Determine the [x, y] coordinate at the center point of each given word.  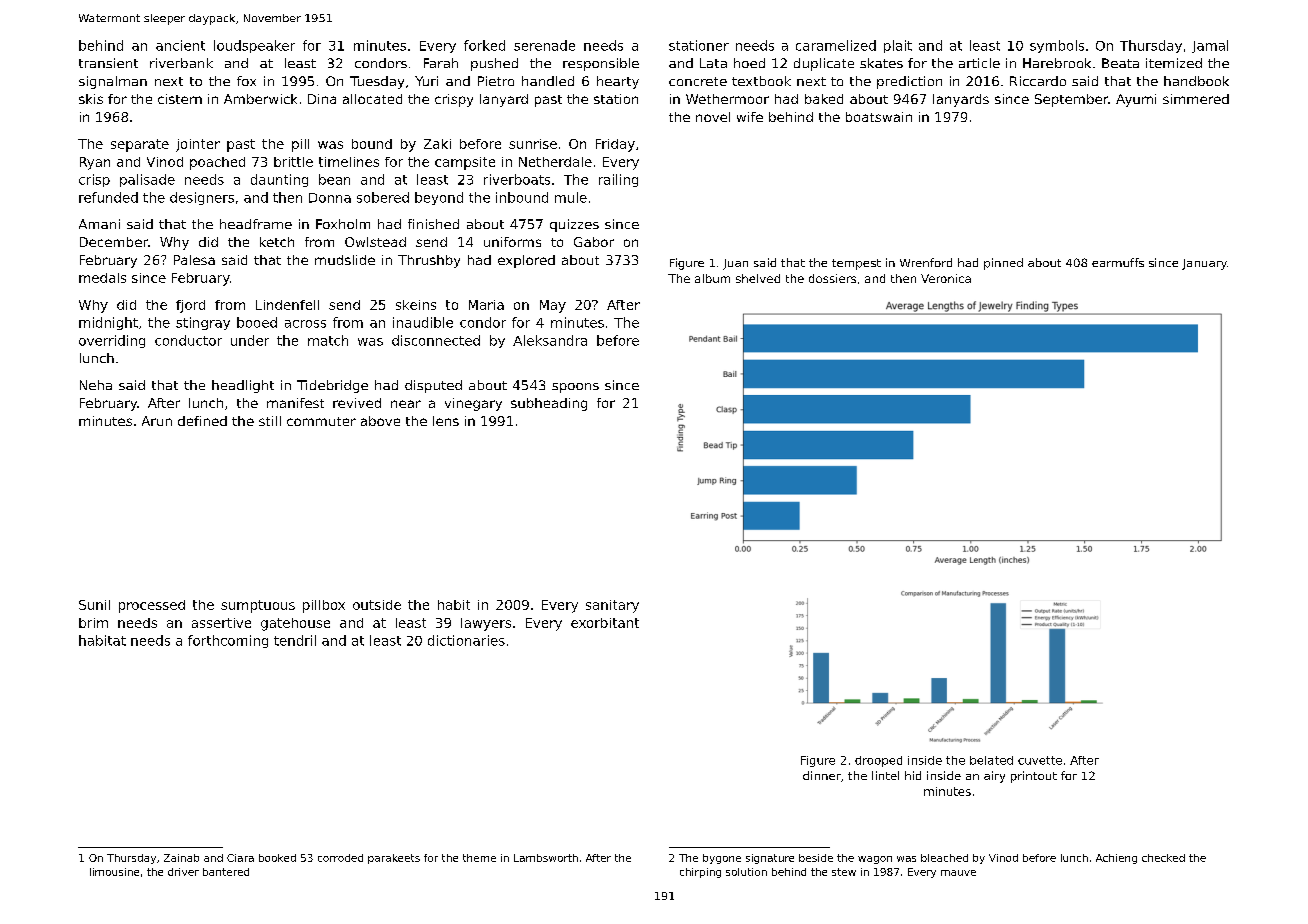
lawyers [486, 624]
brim [93, 623]
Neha [96, 385]
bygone [722, 859]
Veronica [946, 278]
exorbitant [605, 623]
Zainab [181, 858]
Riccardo [1038, 81]
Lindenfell [287, 305]
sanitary [612, 606]
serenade [544, 45]
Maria [486, 305]
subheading [549, 404]
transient [108, 63]
